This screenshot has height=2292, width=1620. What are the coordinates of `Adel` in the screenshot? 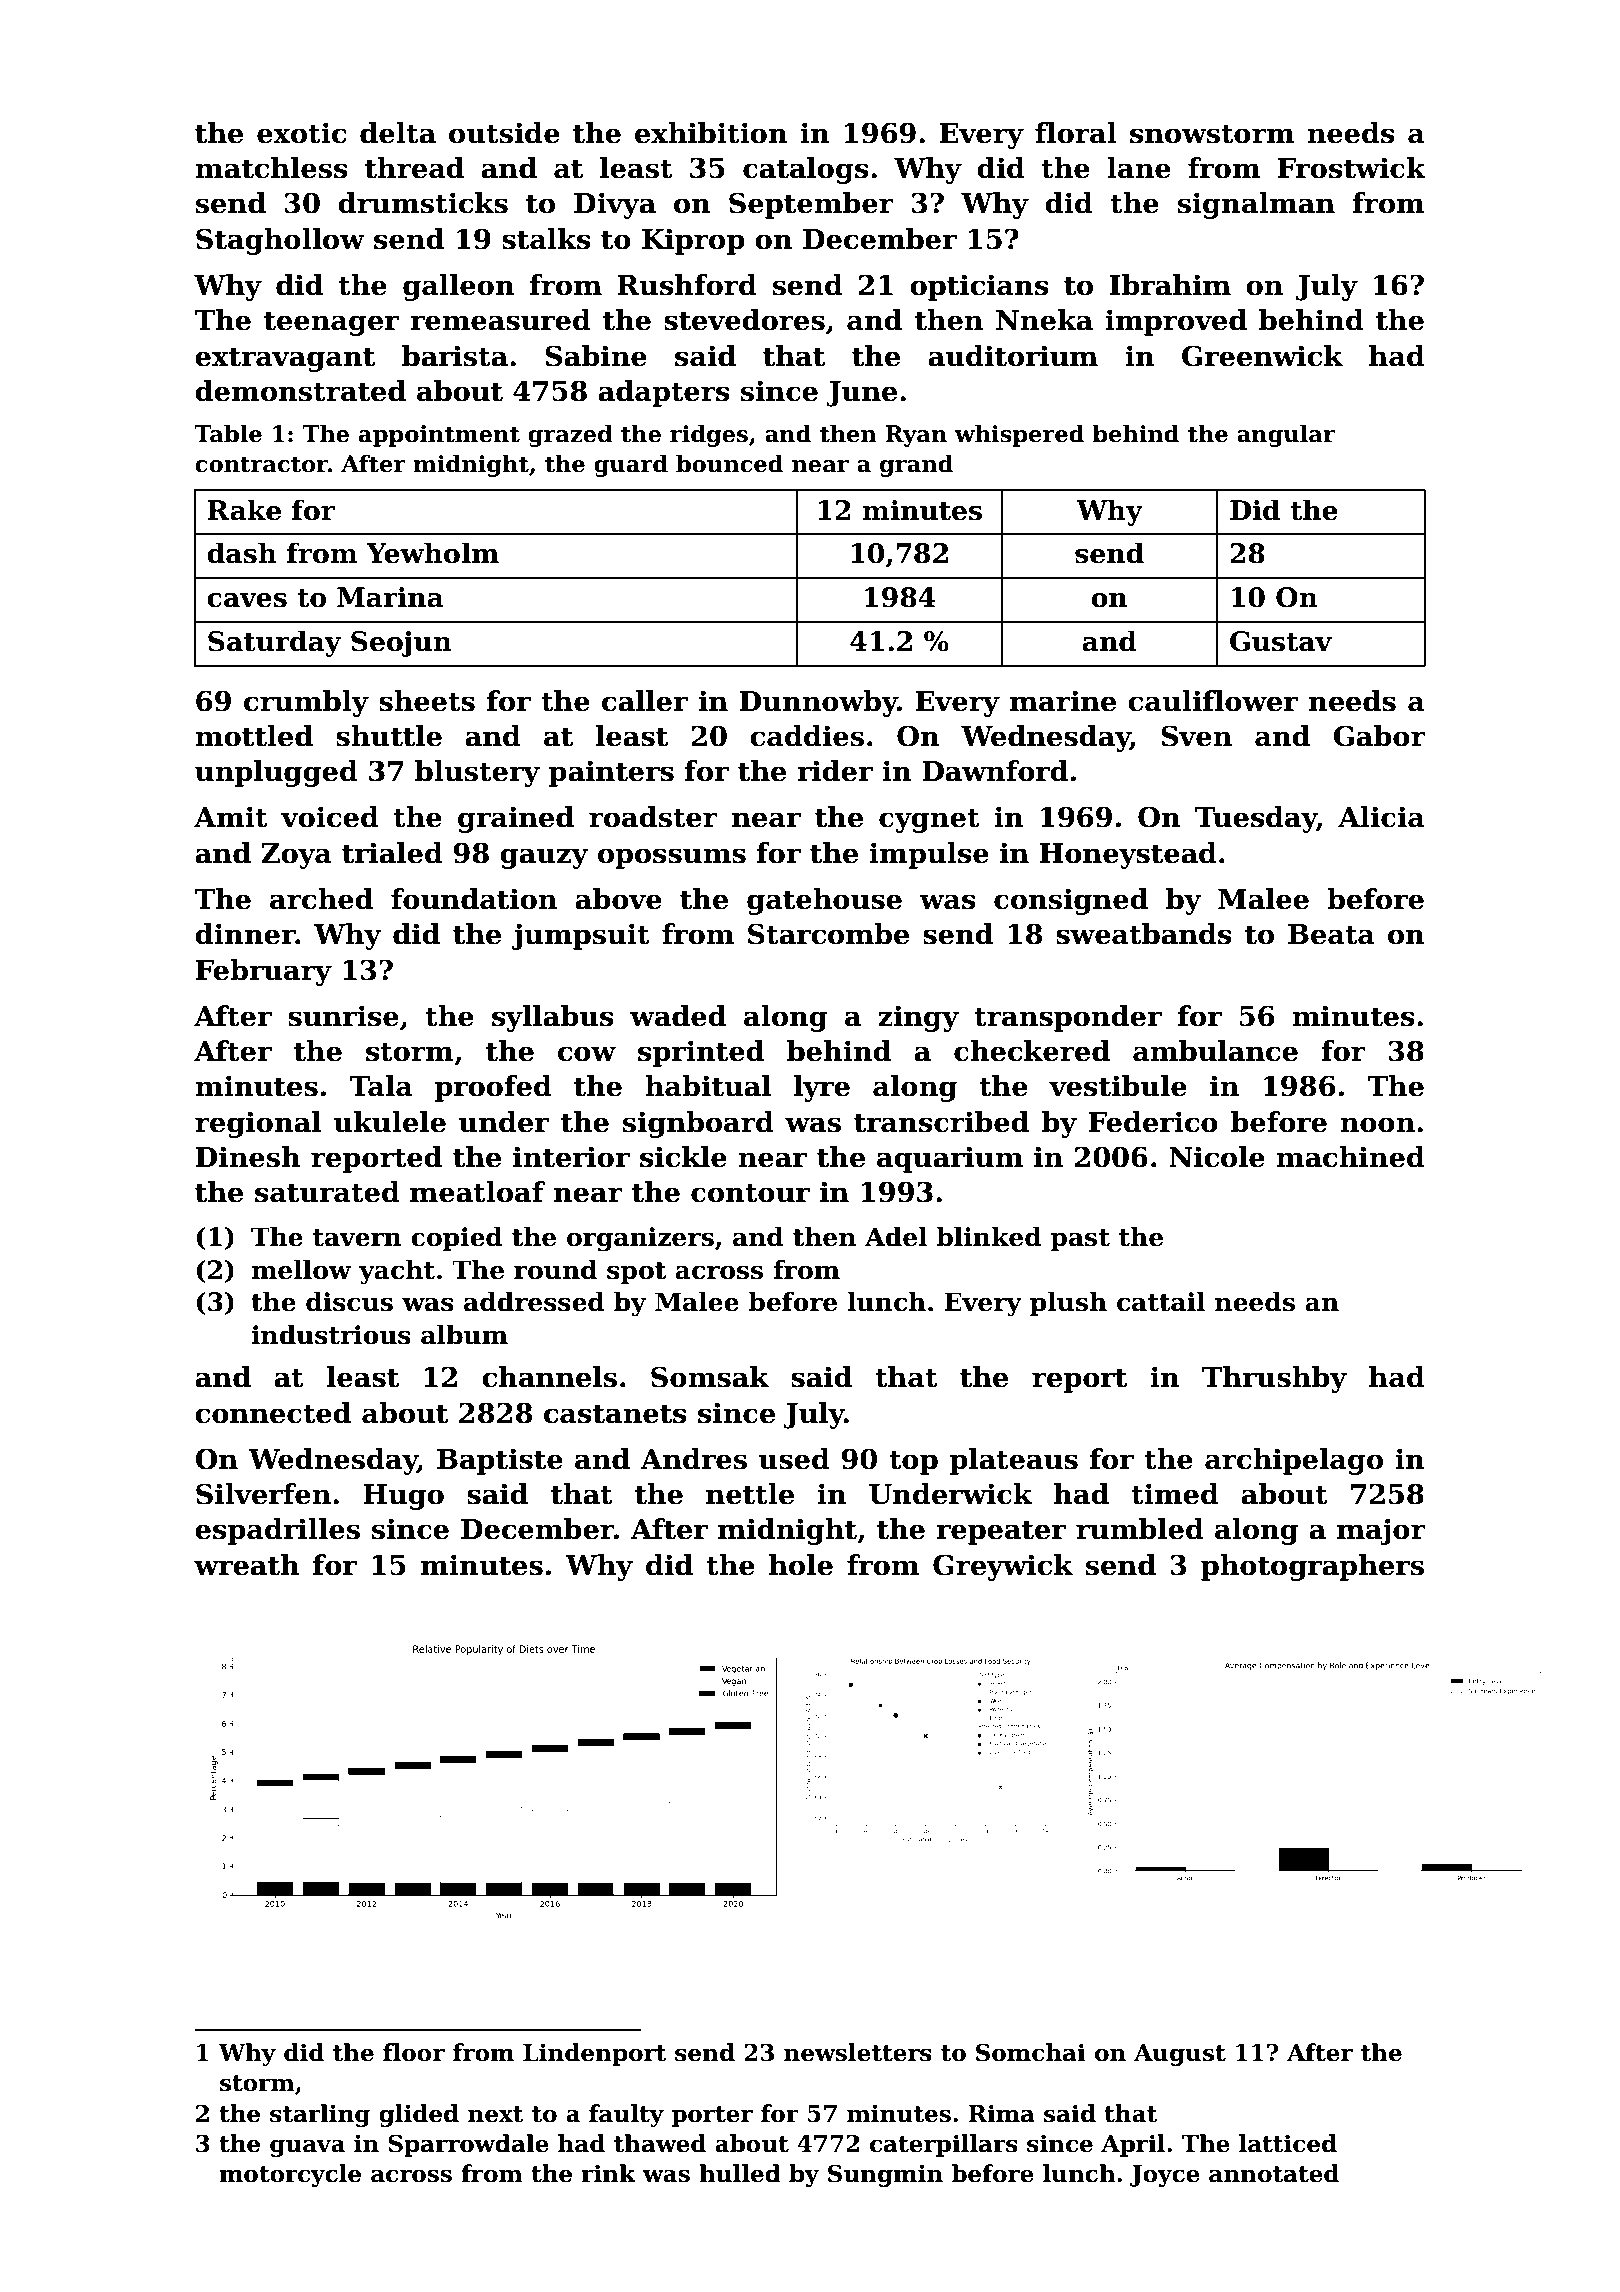 It's located at (896, 1237).
